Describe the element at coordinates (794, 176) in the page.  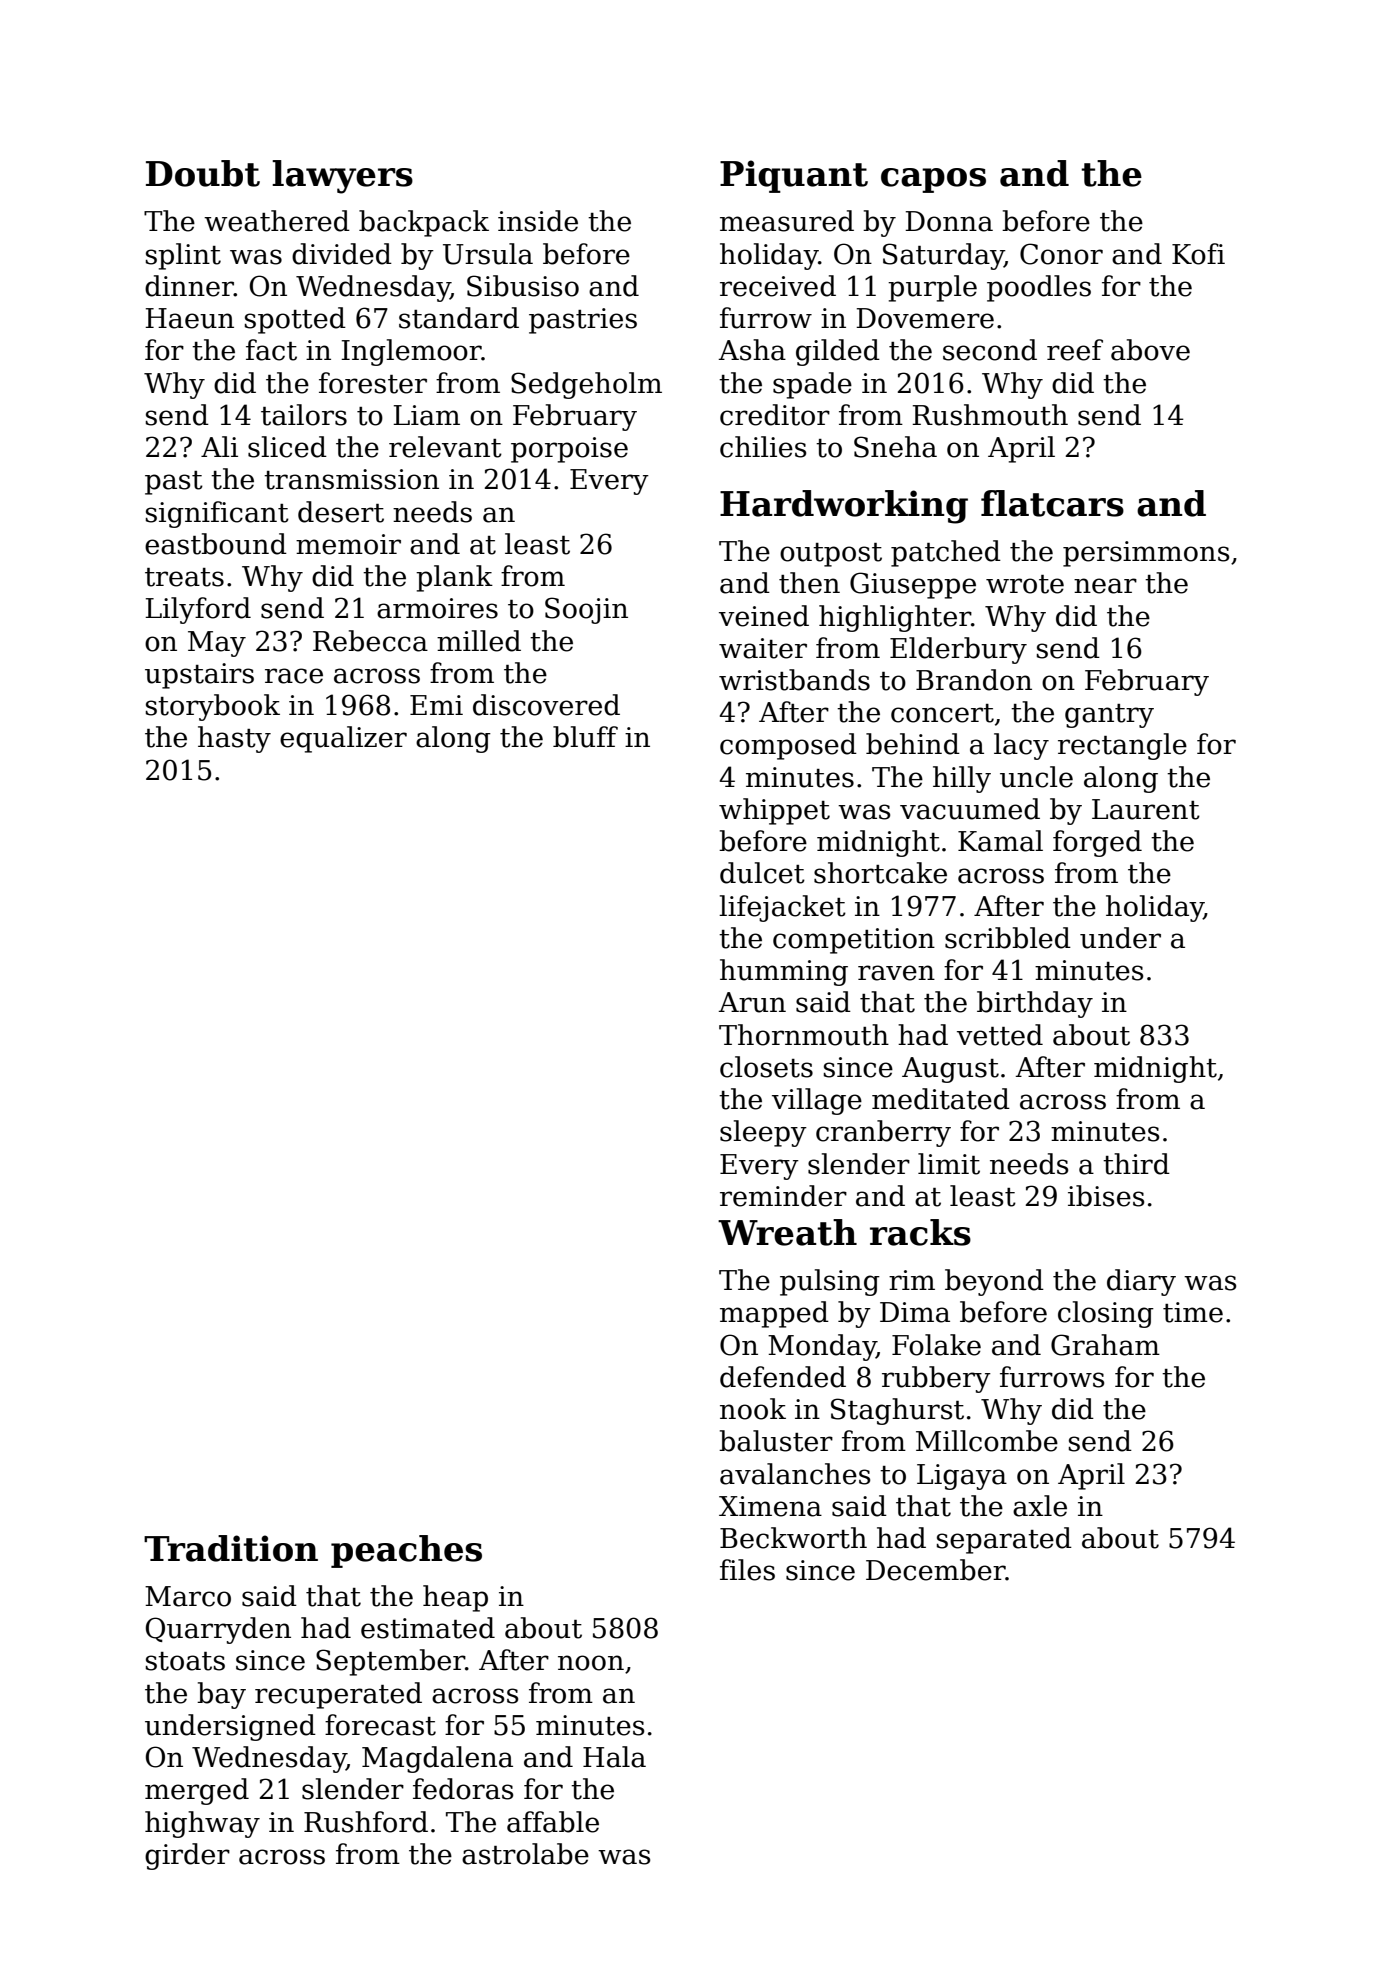
I see `Piquant` at that location.
